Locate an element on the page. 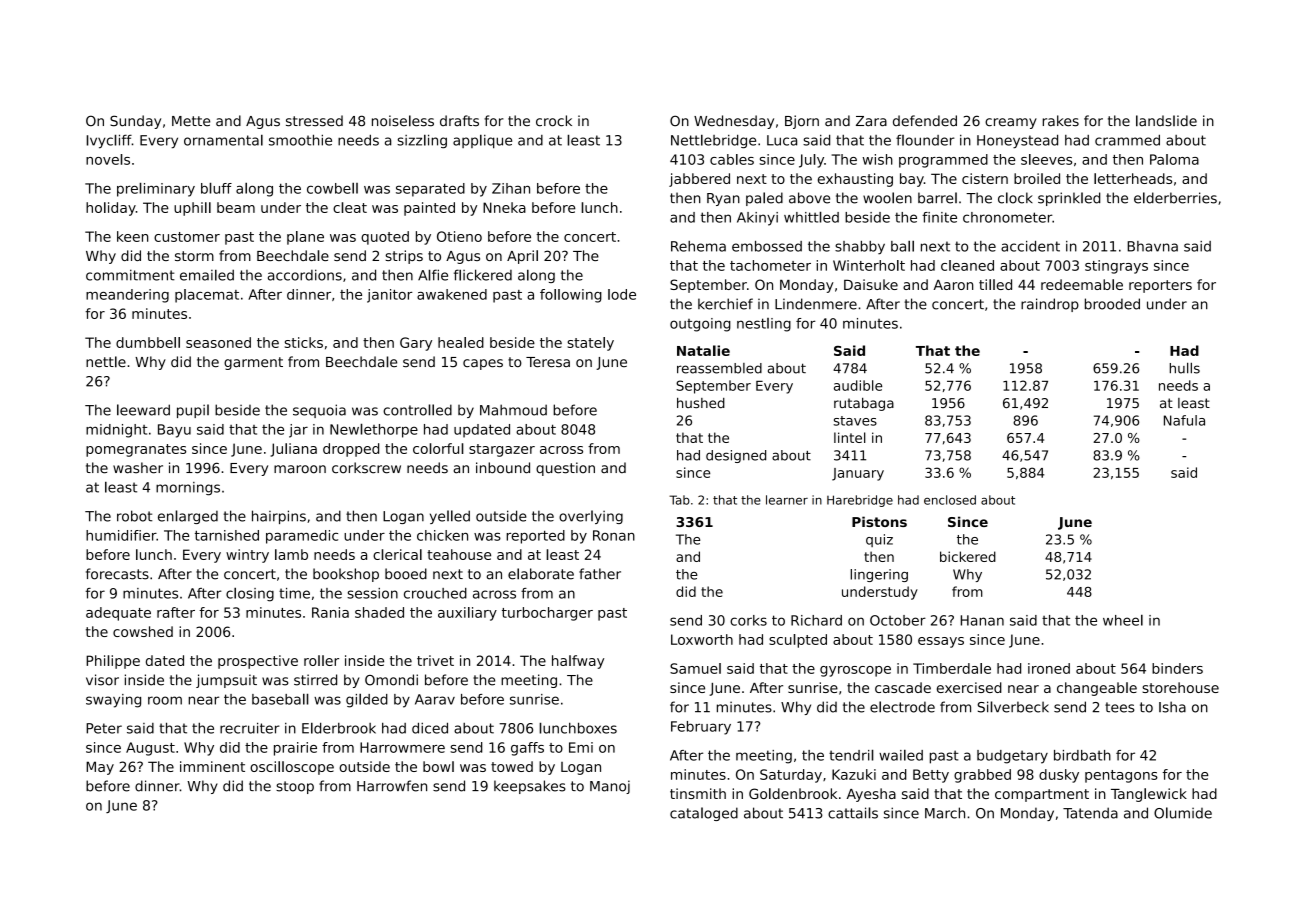 This document has width=1308, height=924. storehouse is located at coordinates (1180, 687).
